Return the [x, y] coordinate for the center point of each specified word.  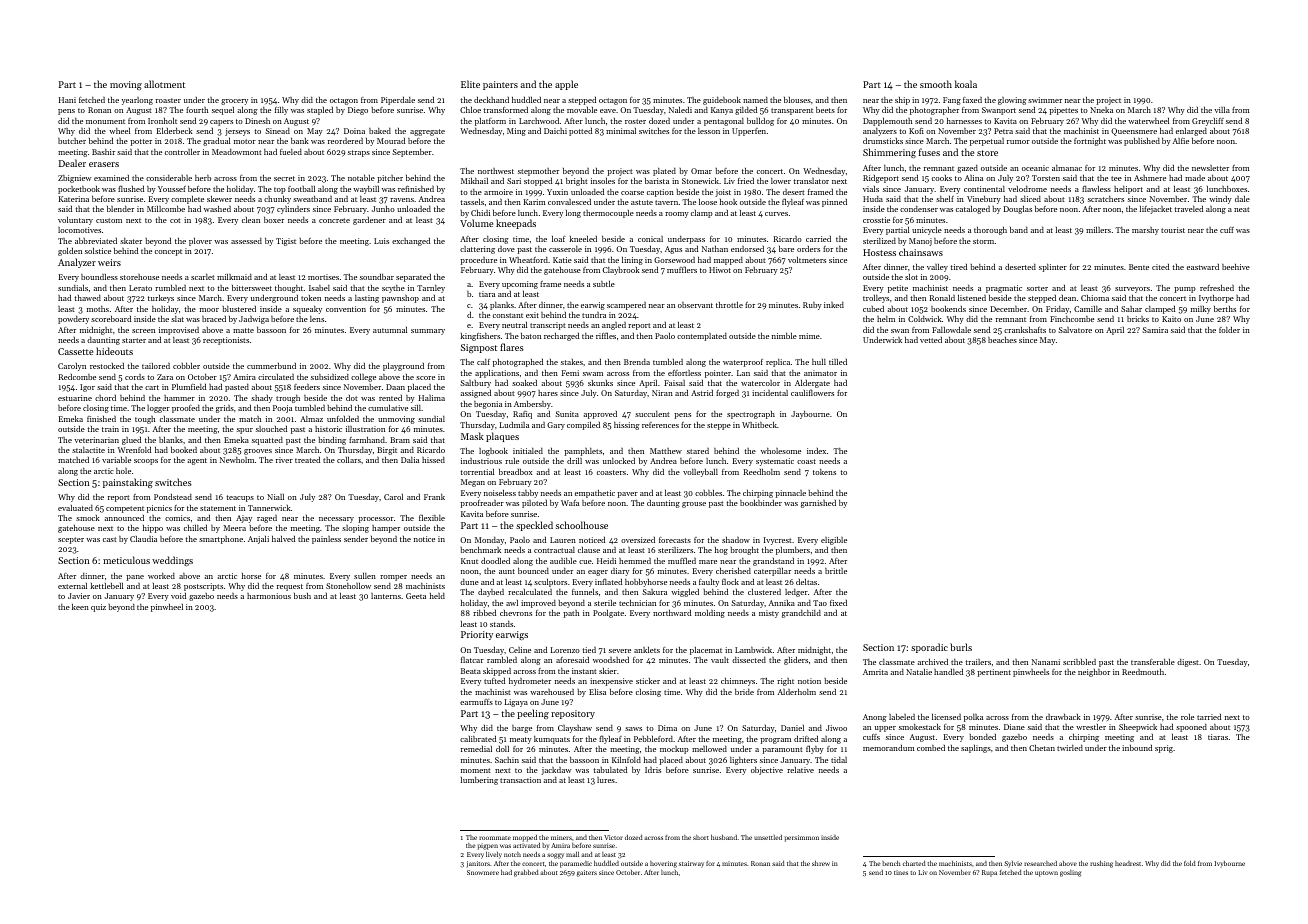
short [701, 837]
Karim [534, 202]
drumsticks [883, 141]
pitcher [390, 179]
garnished [818, 504]
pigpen [488, 846]
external [72, 586]
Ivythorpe [1216, 299]
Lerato [140, 288]
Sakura [654, 592]
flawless [1096, 189]
